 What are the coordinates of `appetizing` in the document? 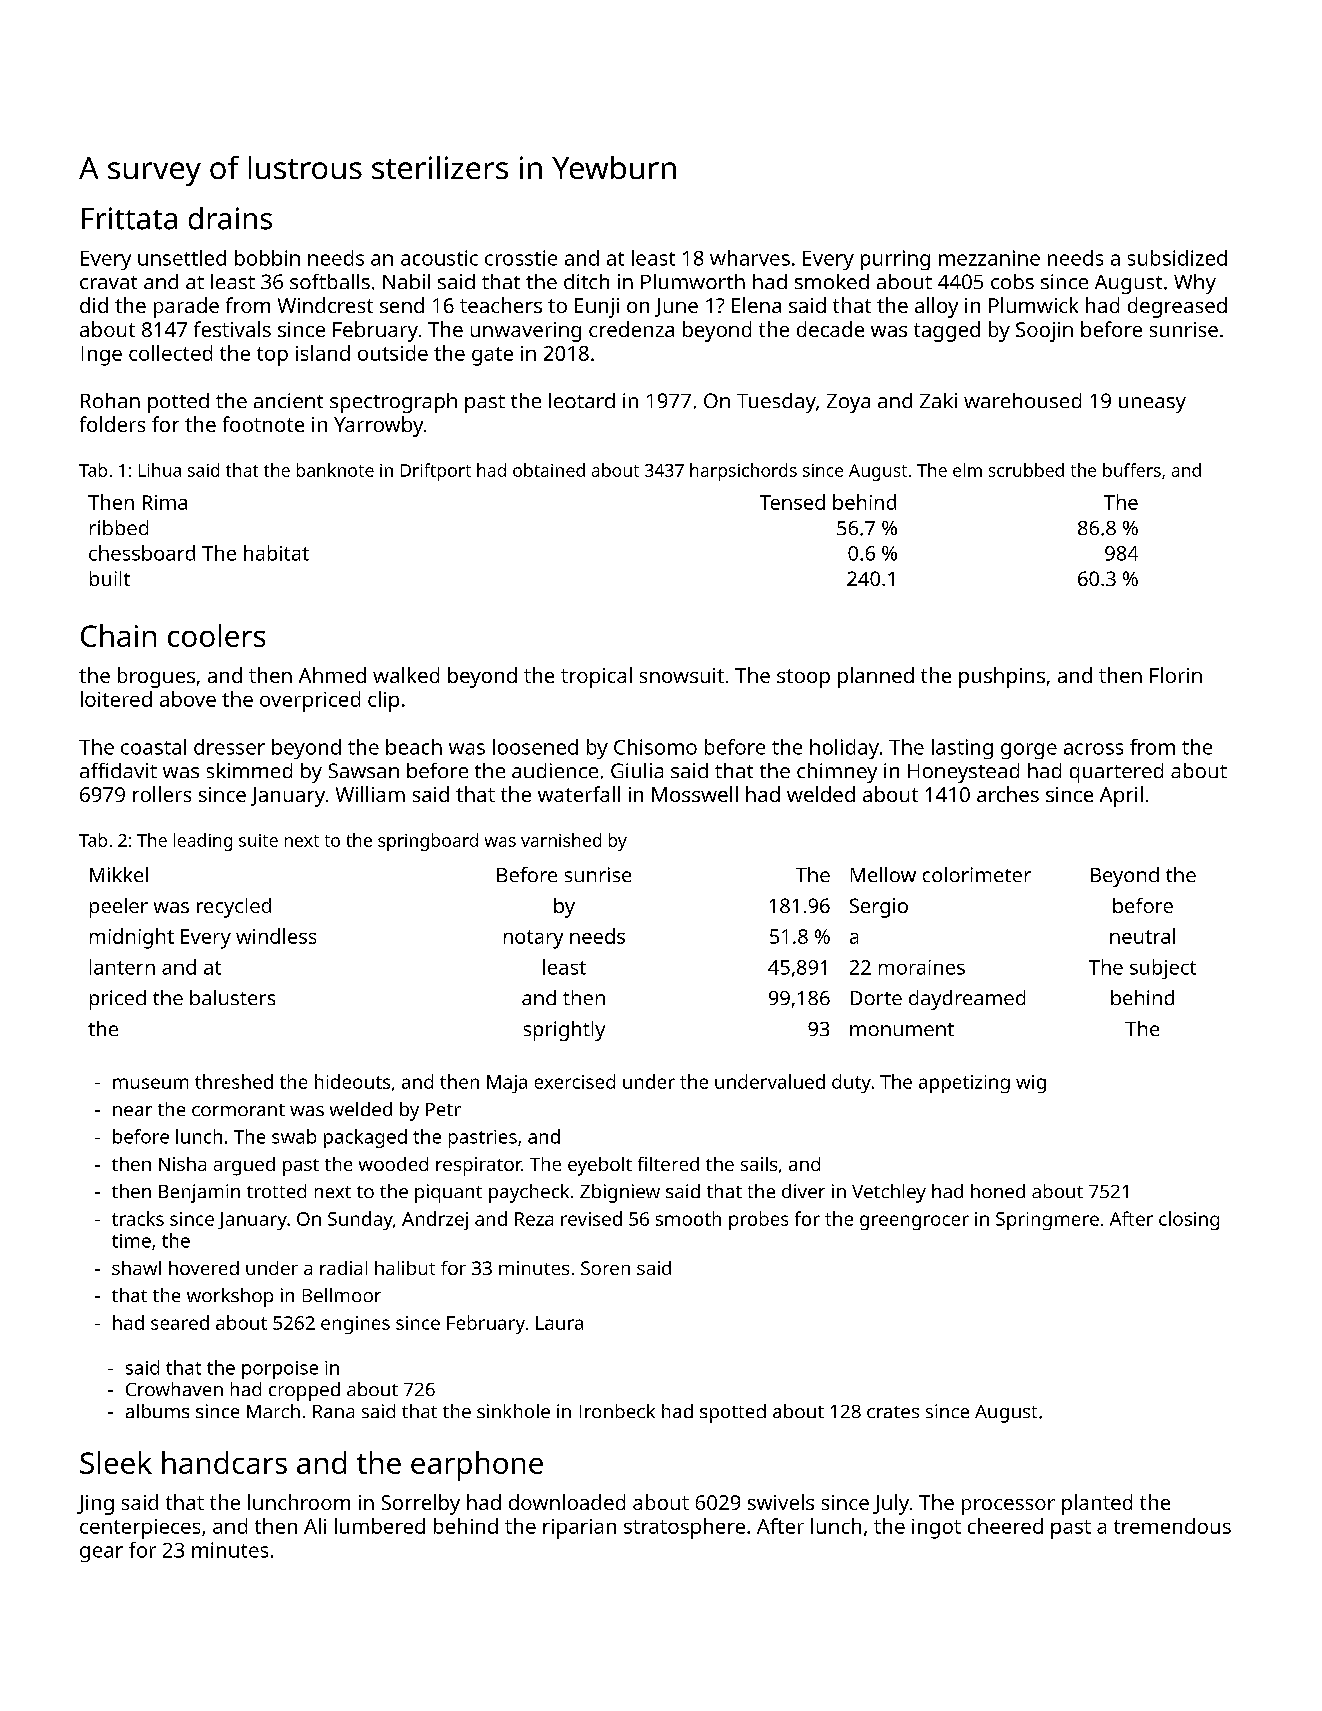 It's located at (964, 1084).
